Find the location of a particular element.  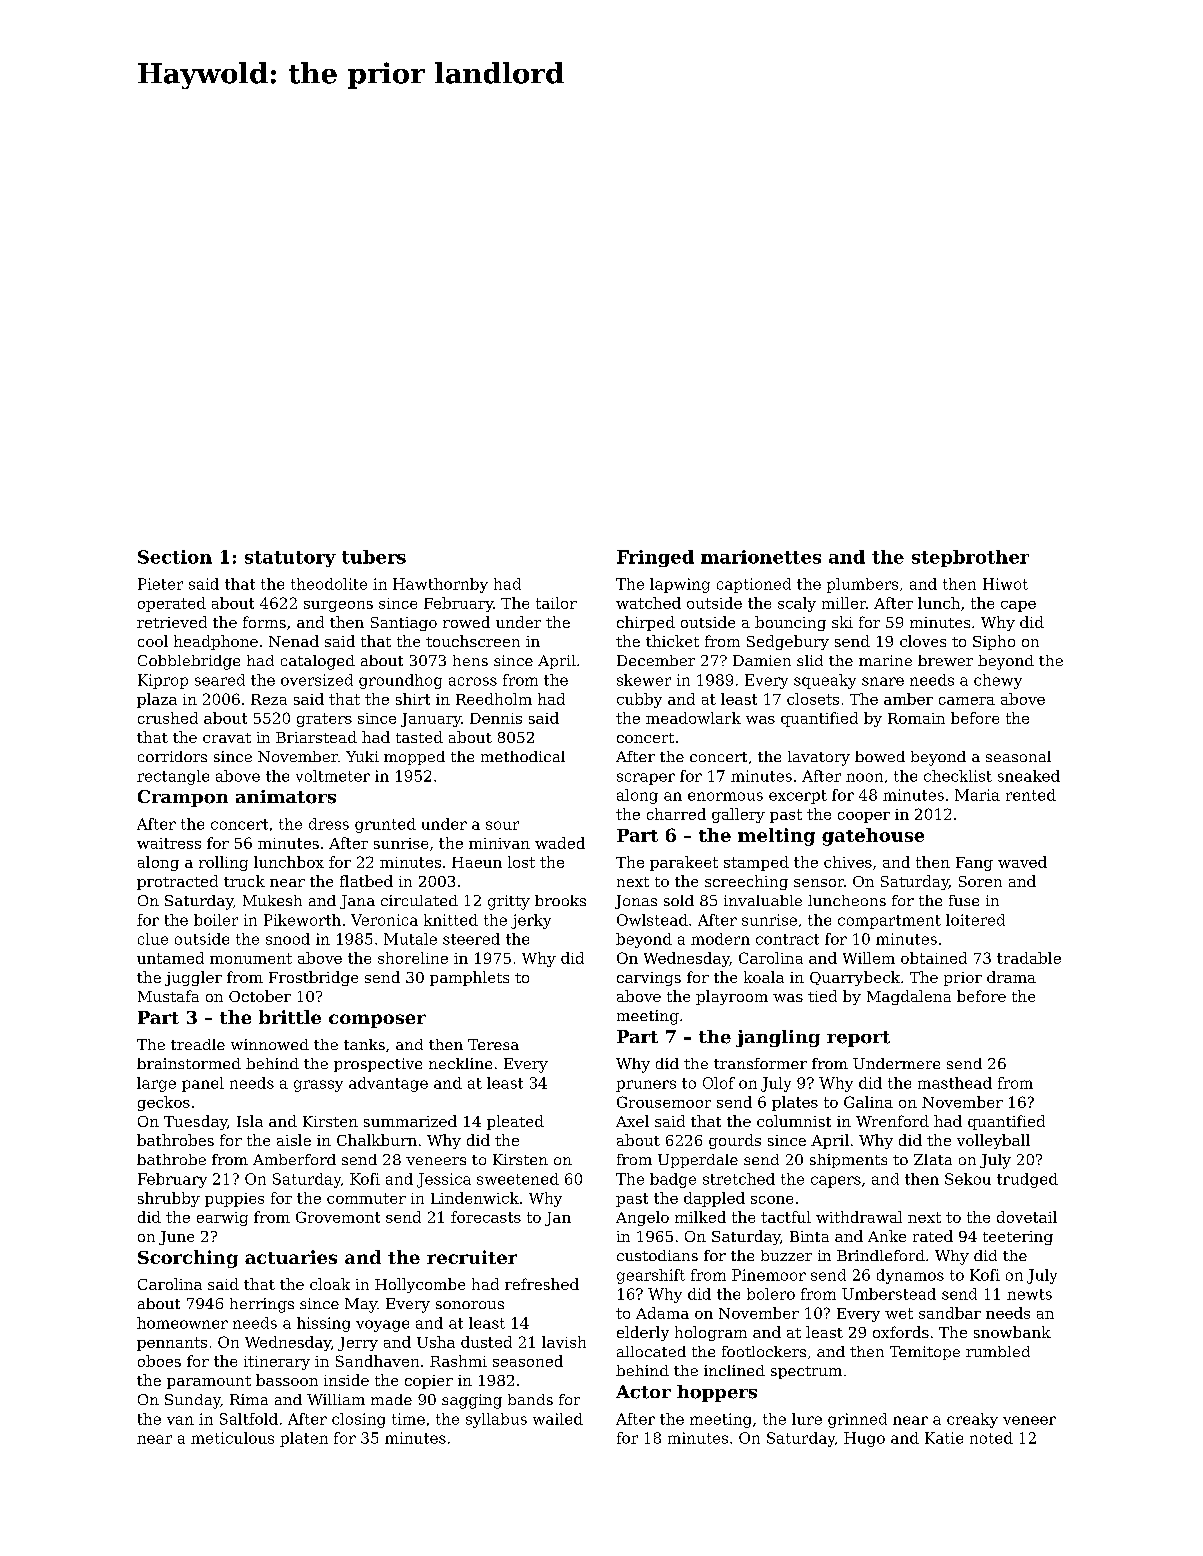

methodical is located at coordinates (523, 756).
